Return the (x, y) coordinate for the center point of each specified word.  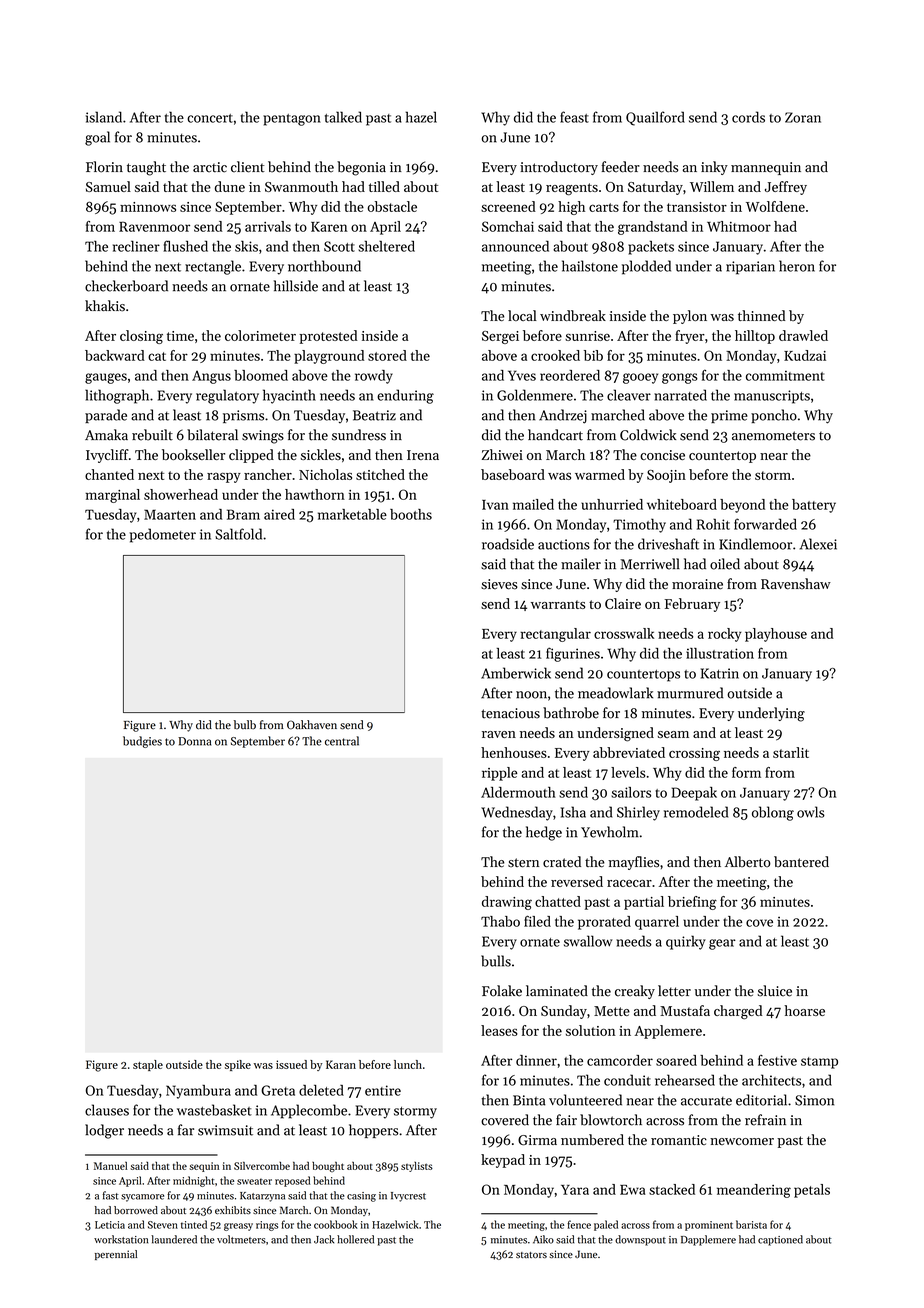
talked (343, 117)
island (104, 117)
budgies (142, 742)
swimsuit (225, 1130)
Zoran (803, 117)
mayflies (633, 863)
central (342, 741)
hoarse (804, 1010)
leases (499, 1030)
